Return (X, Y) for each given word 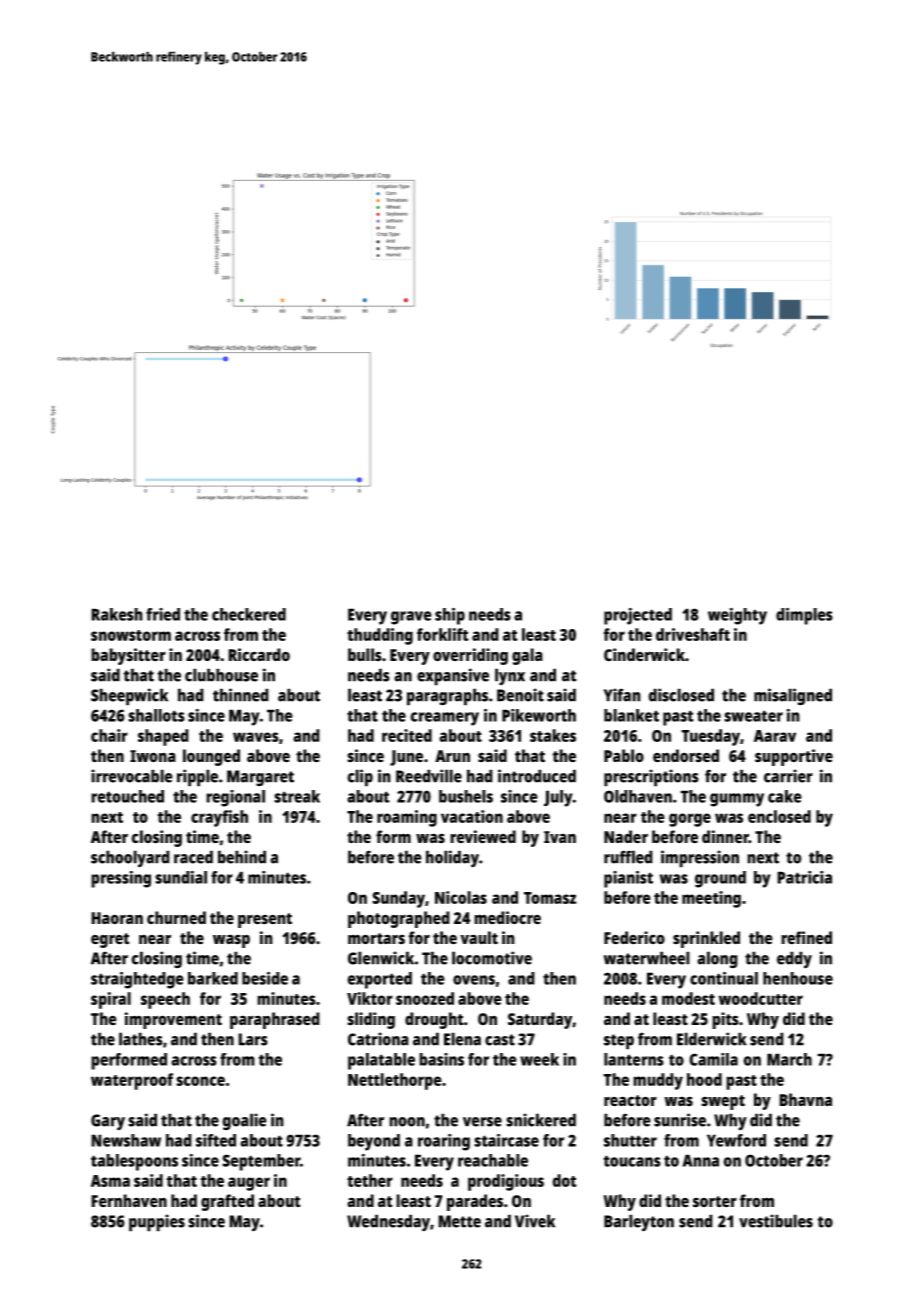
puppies (157, 1223)
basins (441, 1059)
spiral (111, 1000)
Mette (459, 1221)
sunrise (680, 1120)
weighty (737, 616)
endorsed (686, 756)
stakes (553, 735)
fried (163, 614)
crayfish (219, 818)
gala (527, 656)
